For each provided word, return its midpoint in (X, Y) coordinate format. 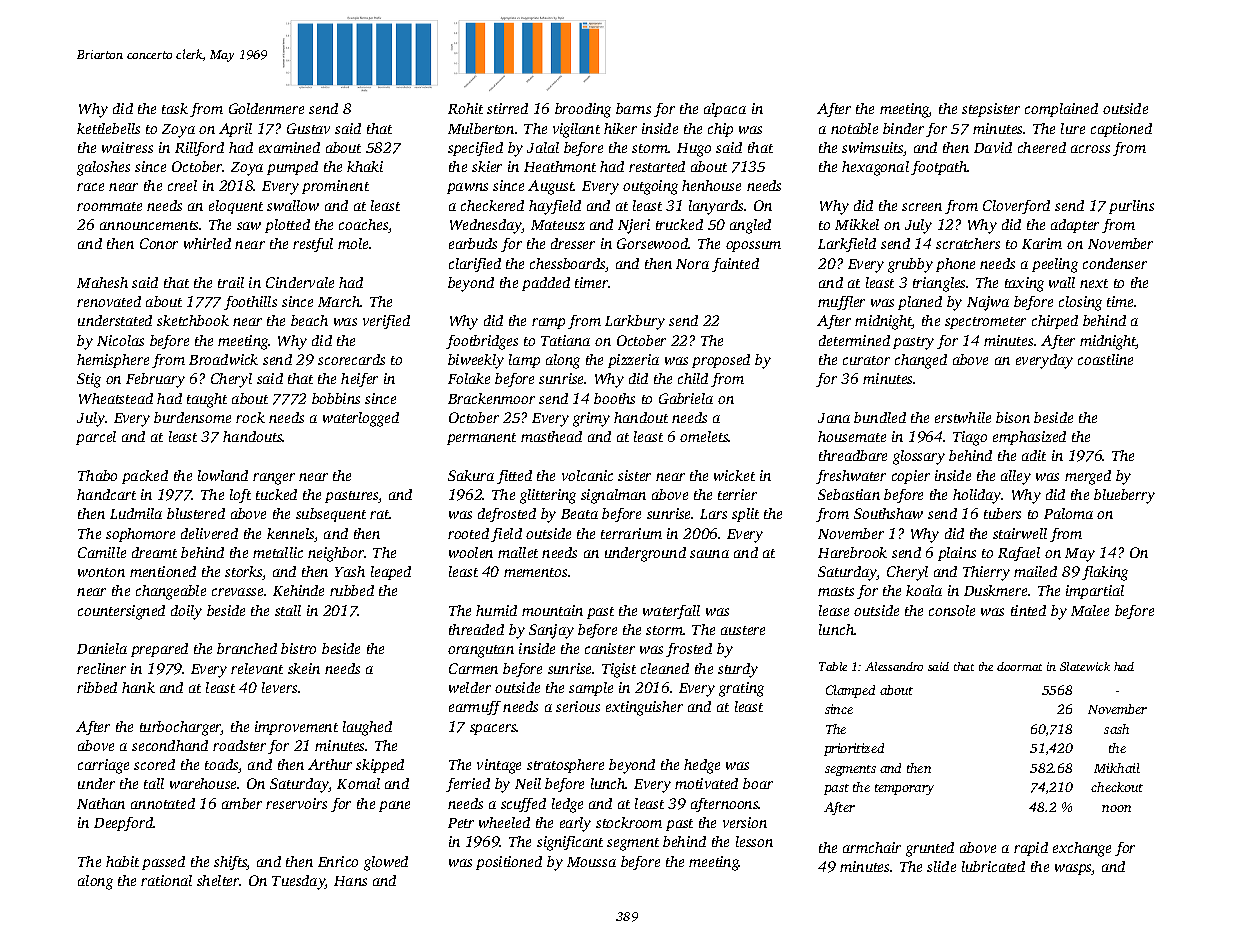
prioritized (854, 749)
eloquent (236, 207)
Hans (350, 881)
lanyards (716, 207)
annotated (163, 803)
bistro (298, 648)
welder (470, 687)
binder (903, 128)
